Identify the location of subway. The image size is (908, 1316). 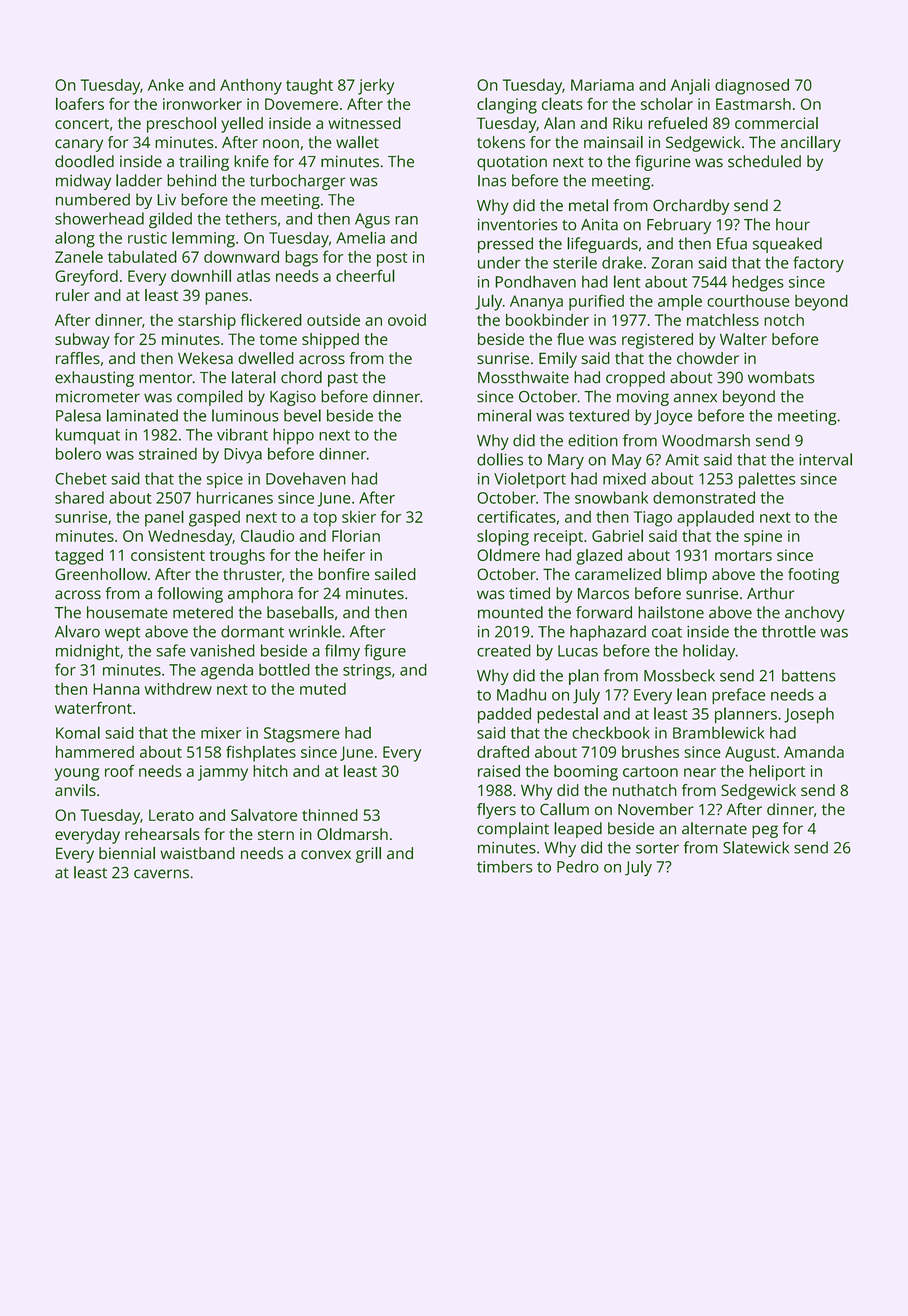
(82, 341).
